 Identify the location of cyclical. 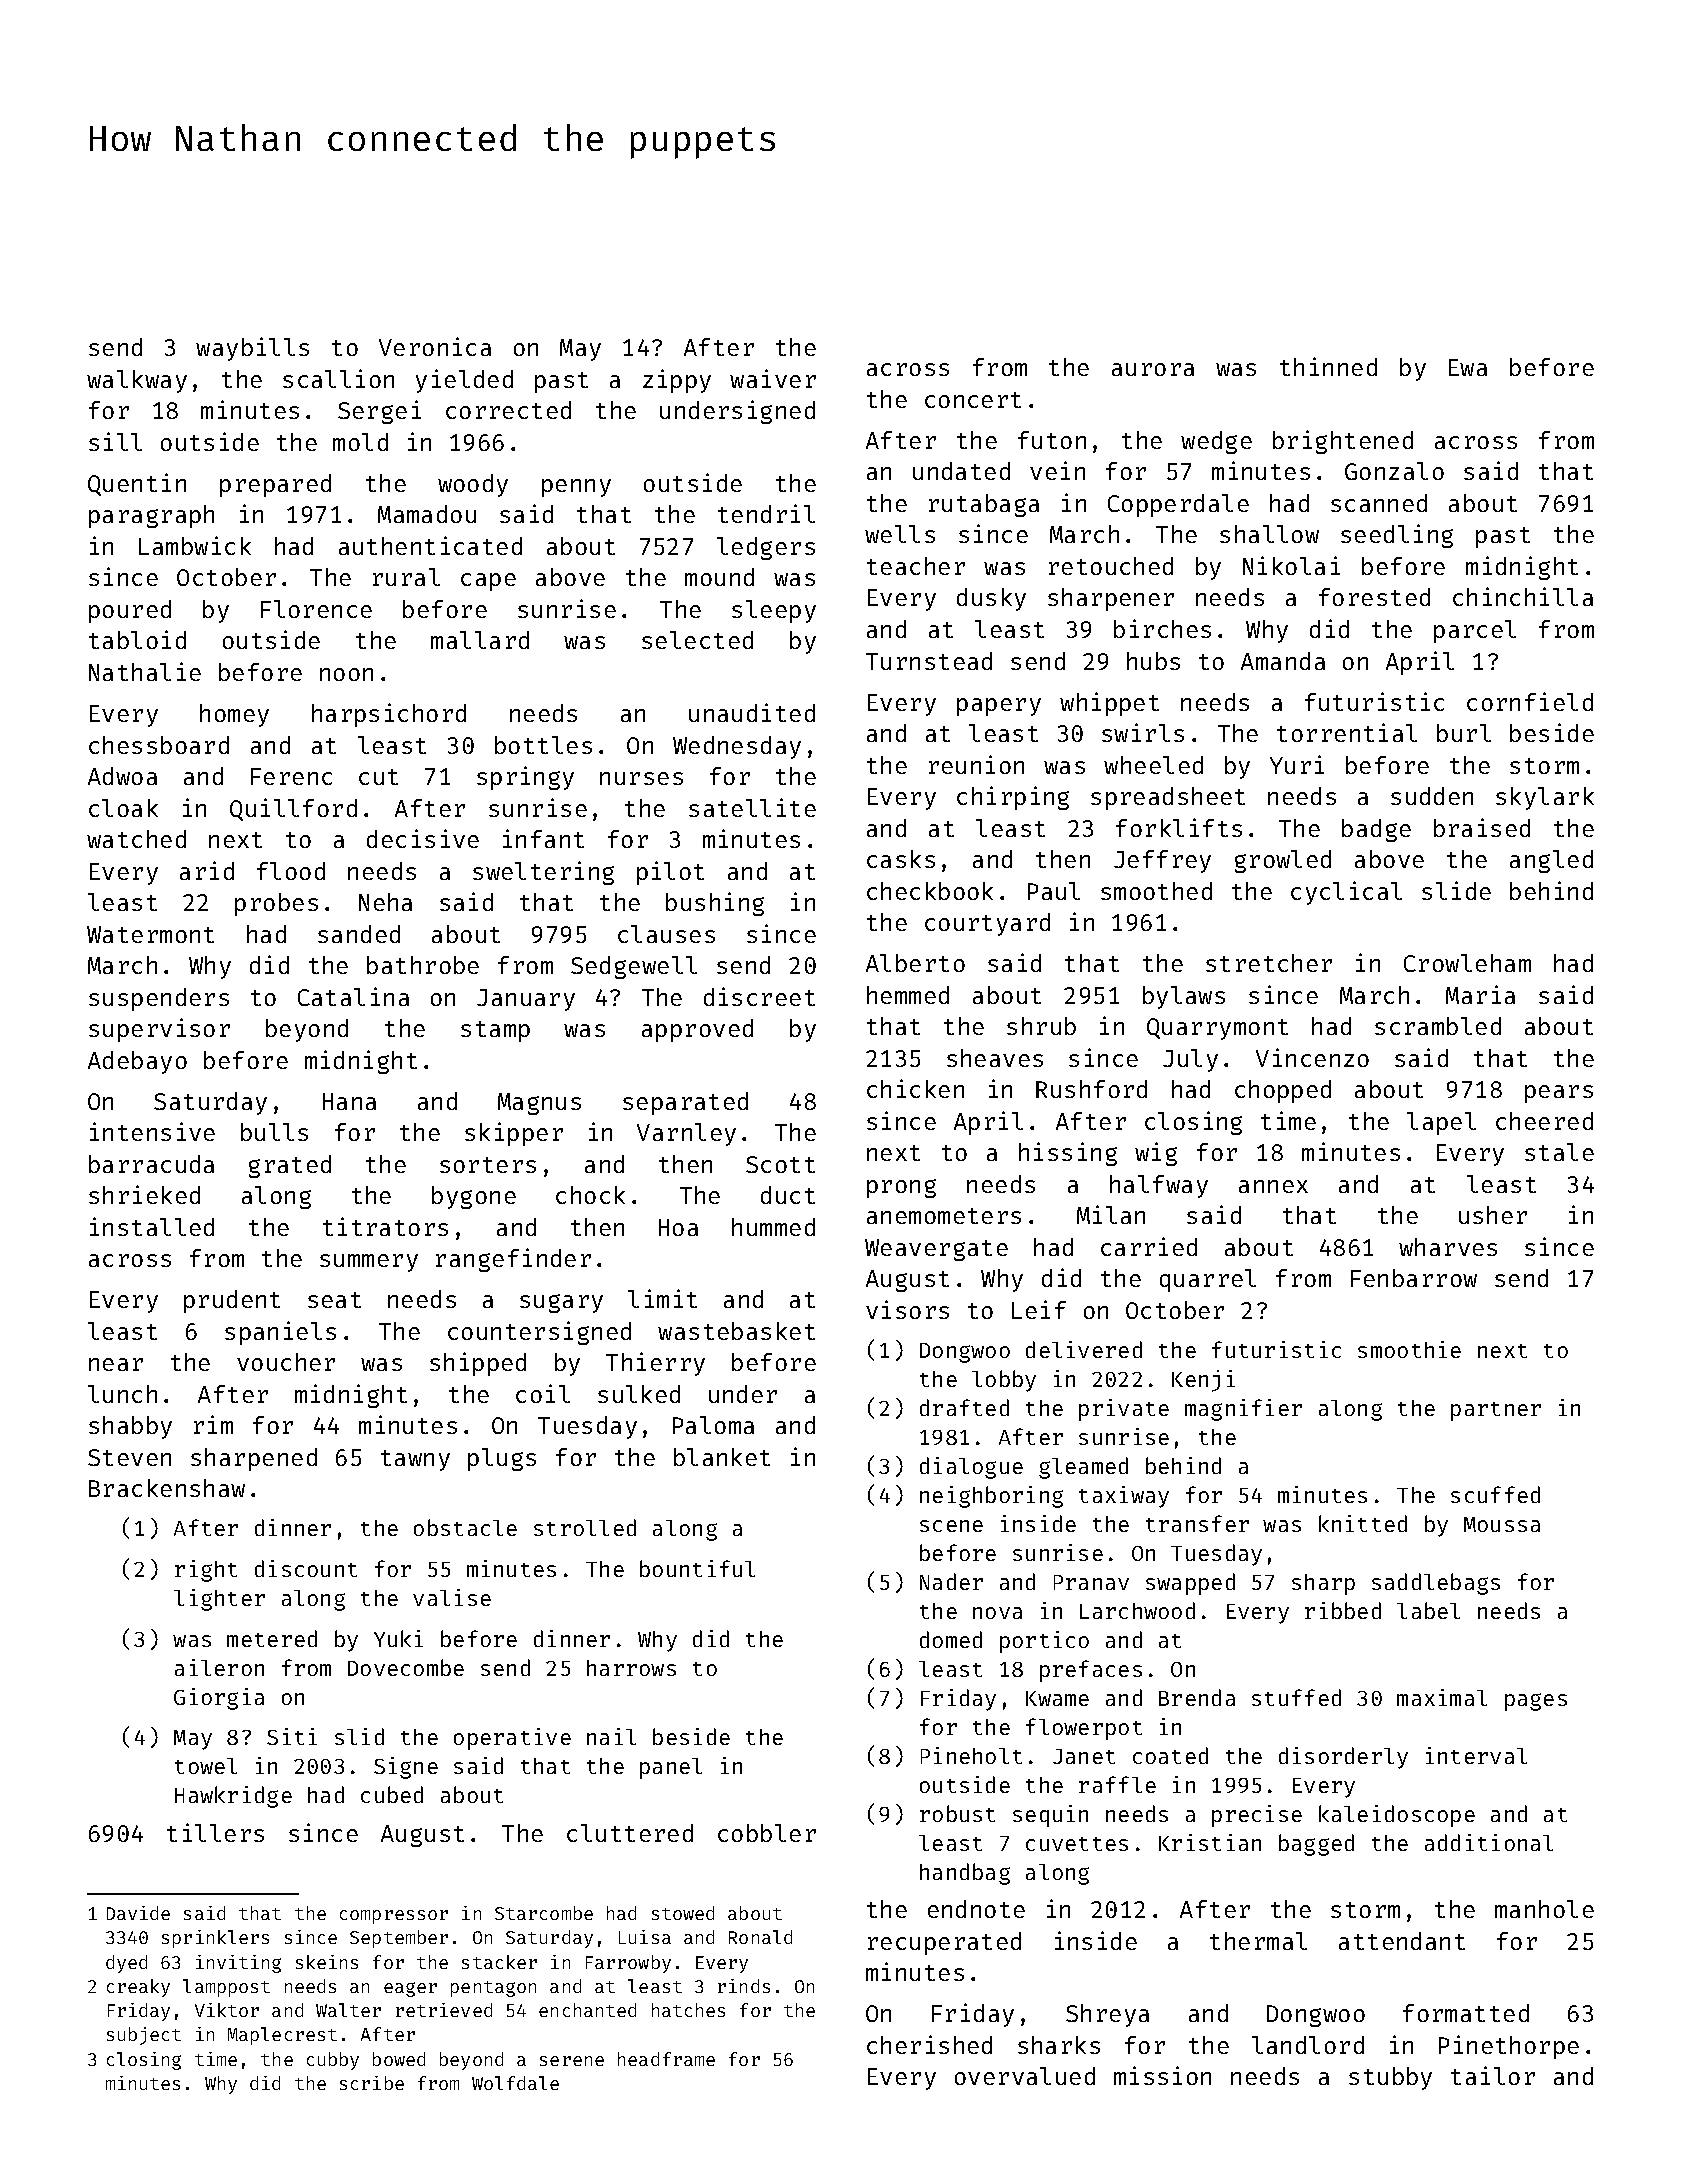
(1346, 893).
